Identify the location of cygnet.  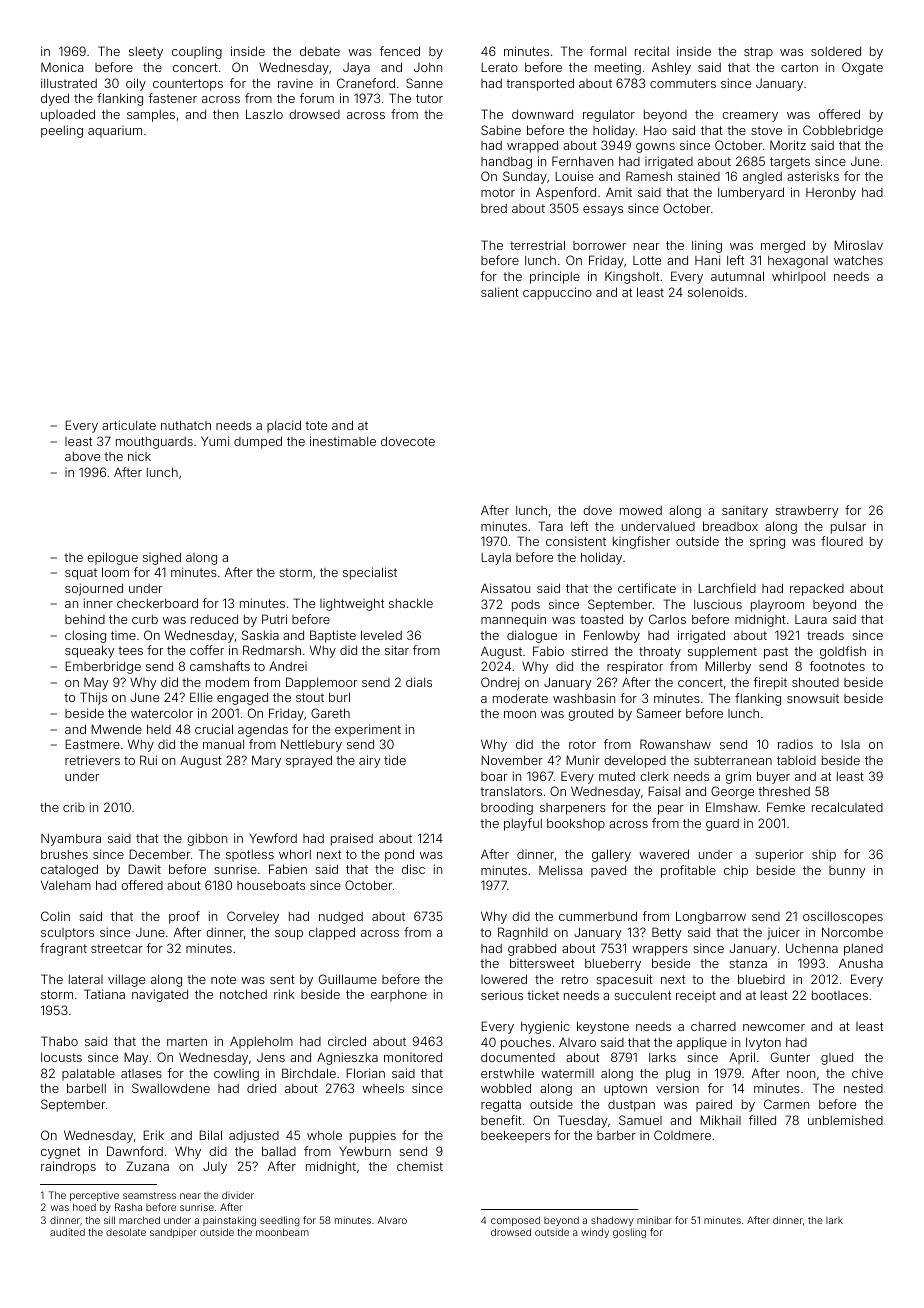
(60, 1153).
